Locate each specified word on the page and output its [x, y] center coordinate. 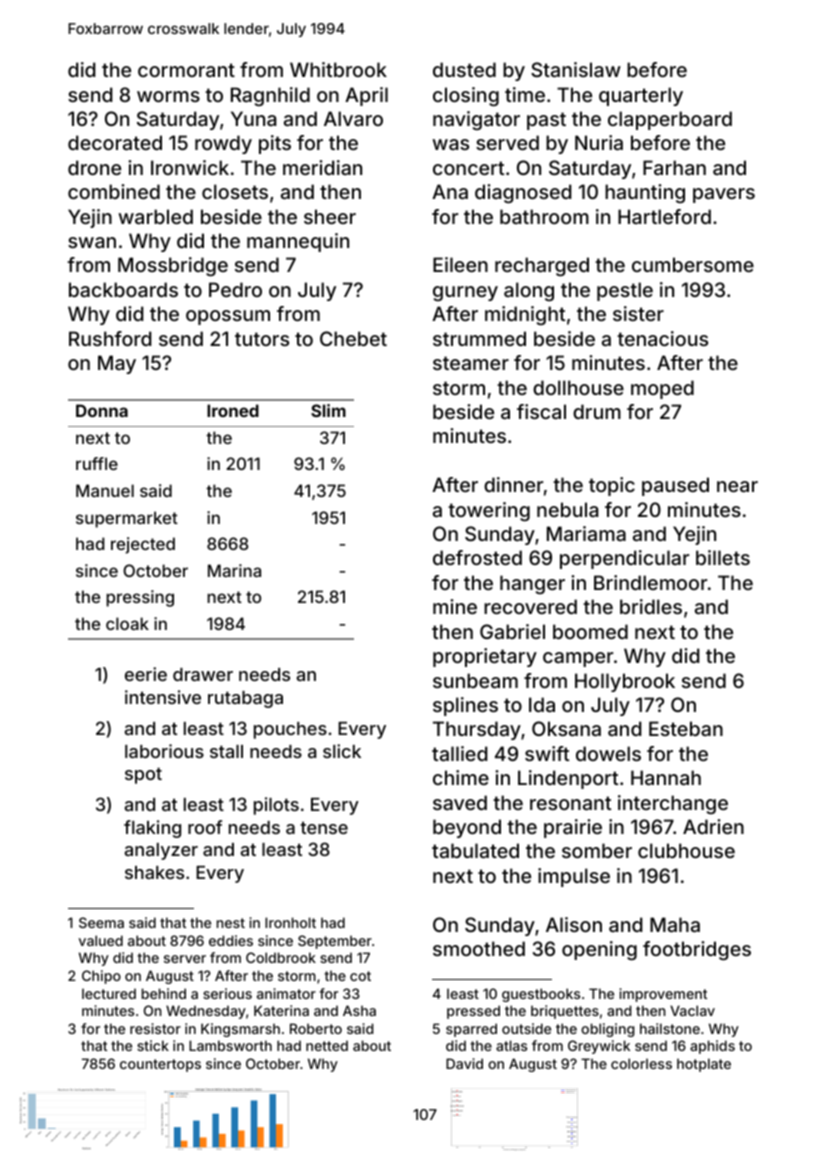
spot [143, 775]
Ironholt [290, 922]
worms [168, 96]
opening [599, 950]
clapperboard [670, 120]
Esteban [686, 728]
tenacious [662, 338]
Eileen [460, 264]
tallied [460, 753]
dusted [464, 69]
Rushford [110, 338]
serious [227, 993]
